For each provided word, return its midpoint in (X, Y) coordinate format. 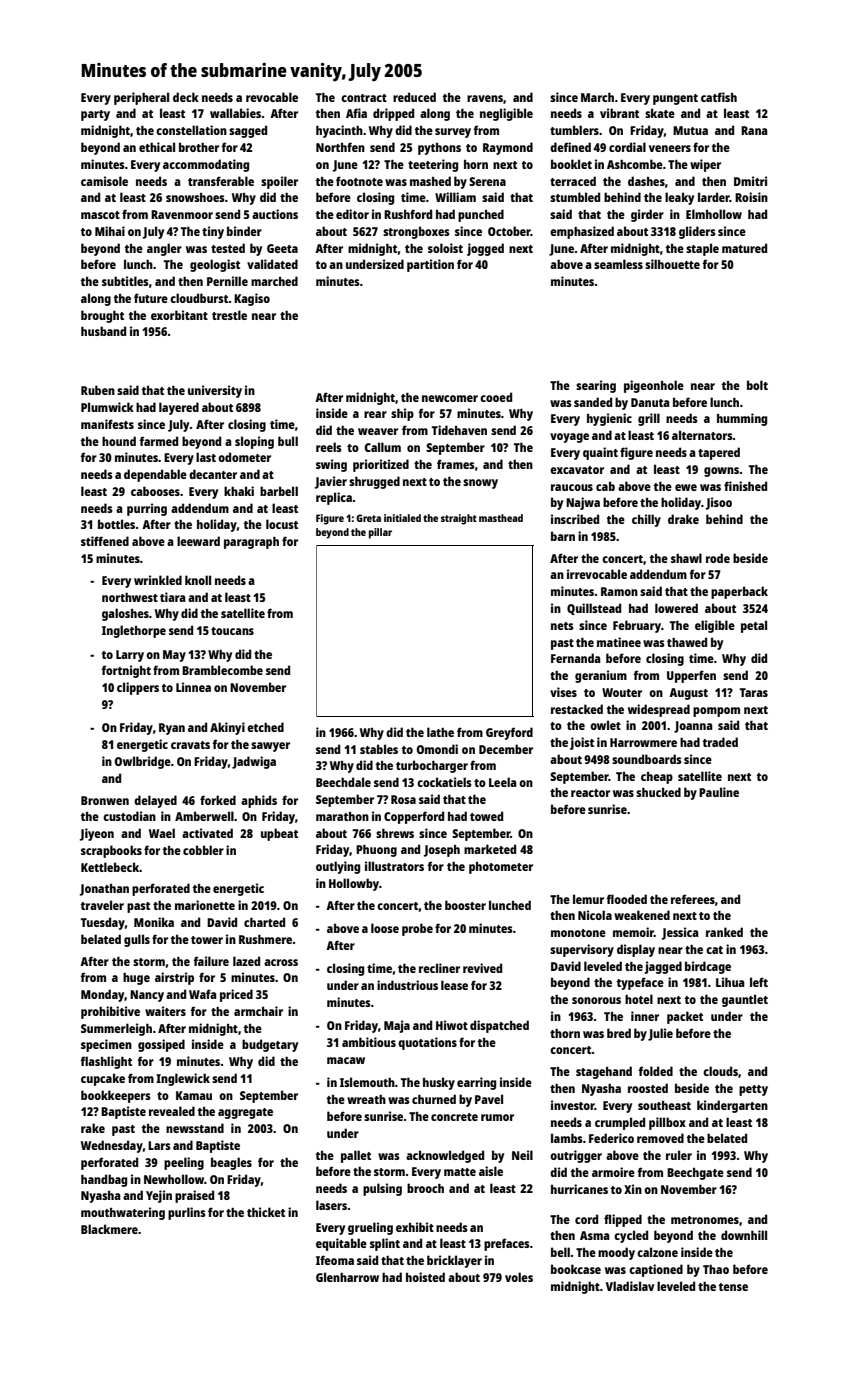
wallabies (235, 113)
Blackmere (109, 1229)
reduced (414, 97)
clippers (138, 688)
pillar (380, 533)
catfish (719, 97)
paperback (739, 592)
